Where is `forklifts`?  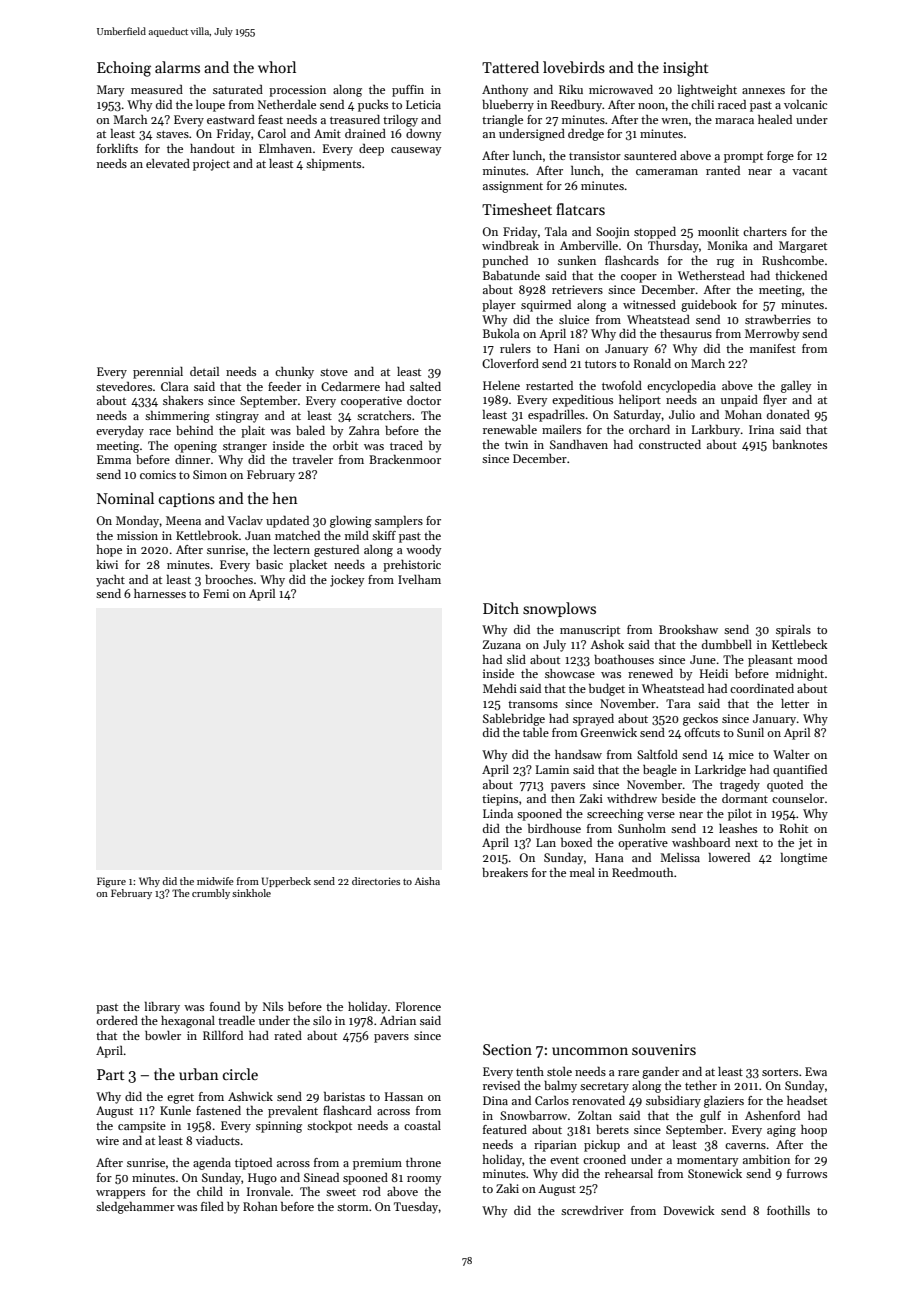 forklifts is located at coordinates (117, 148).
